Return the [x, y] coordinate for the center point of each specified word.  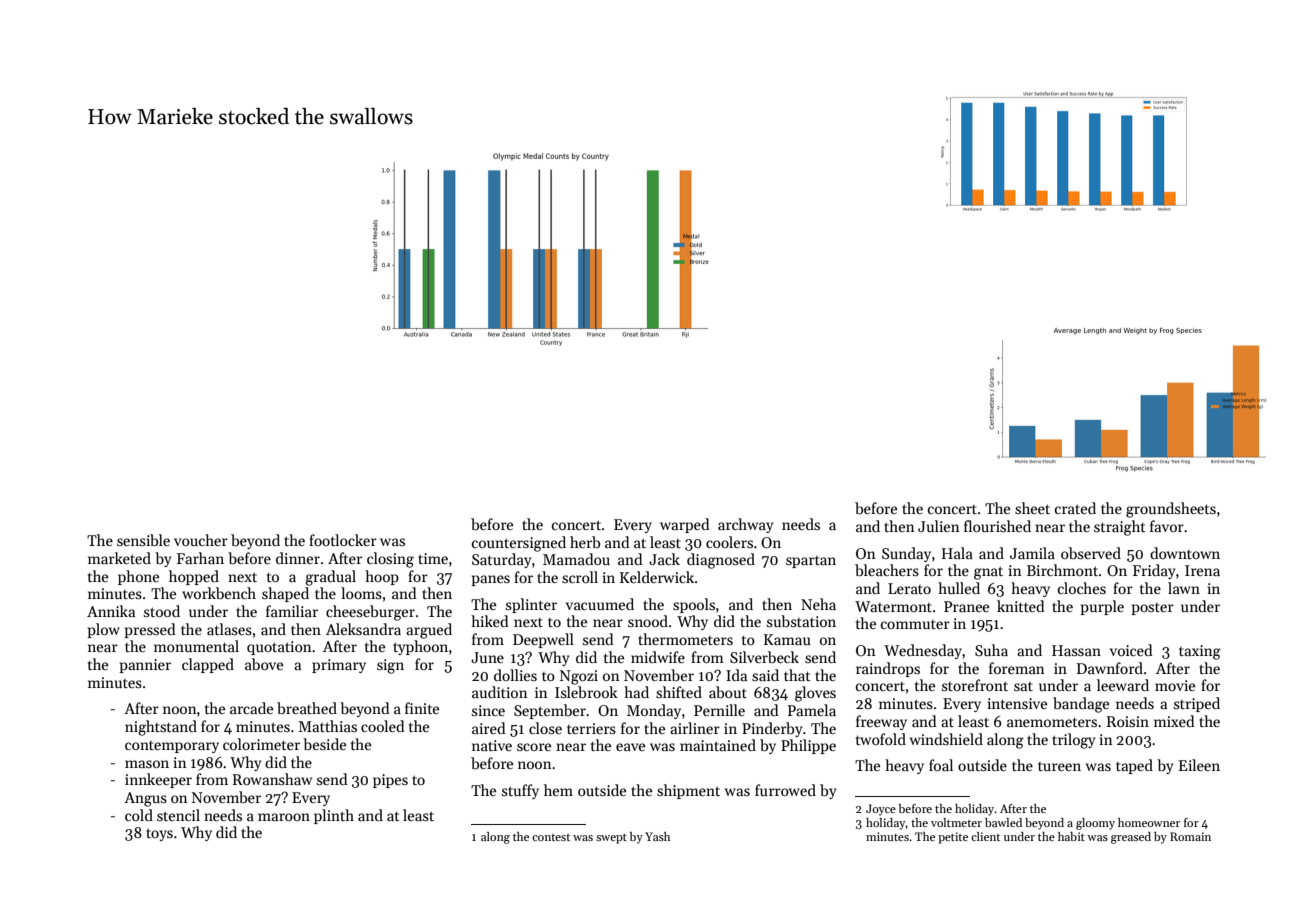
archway [745, 525]
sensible [143, 540]
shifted [679, 692]
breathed [307, 708]
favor [1167, 526]
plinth [334, 816]
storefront [975, 685]
